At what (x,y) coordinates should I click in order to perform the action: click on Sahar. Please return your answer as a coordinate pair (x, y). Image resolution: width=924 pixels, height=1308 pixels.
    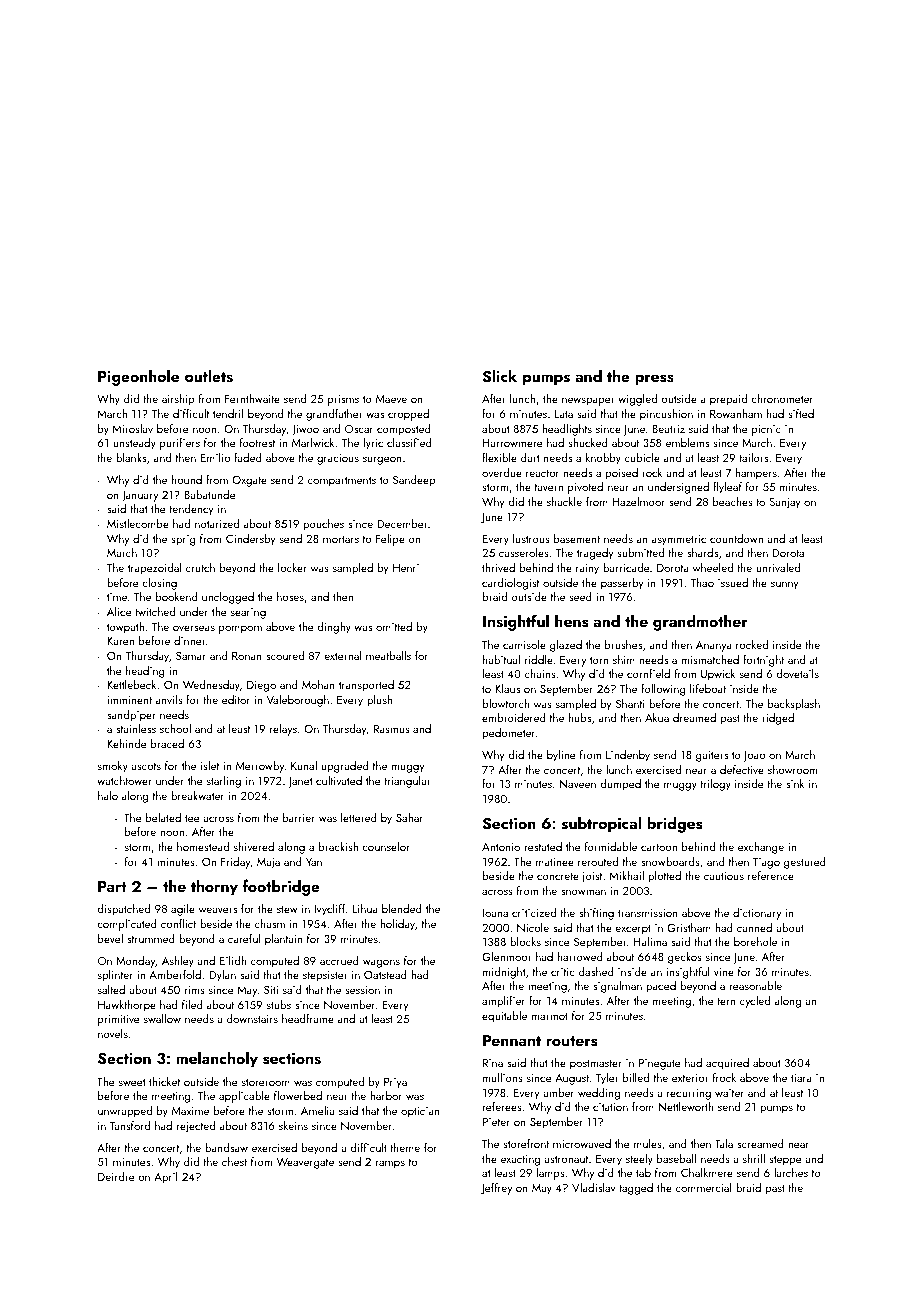
    Looking at the image, I should click on (409, 817).
